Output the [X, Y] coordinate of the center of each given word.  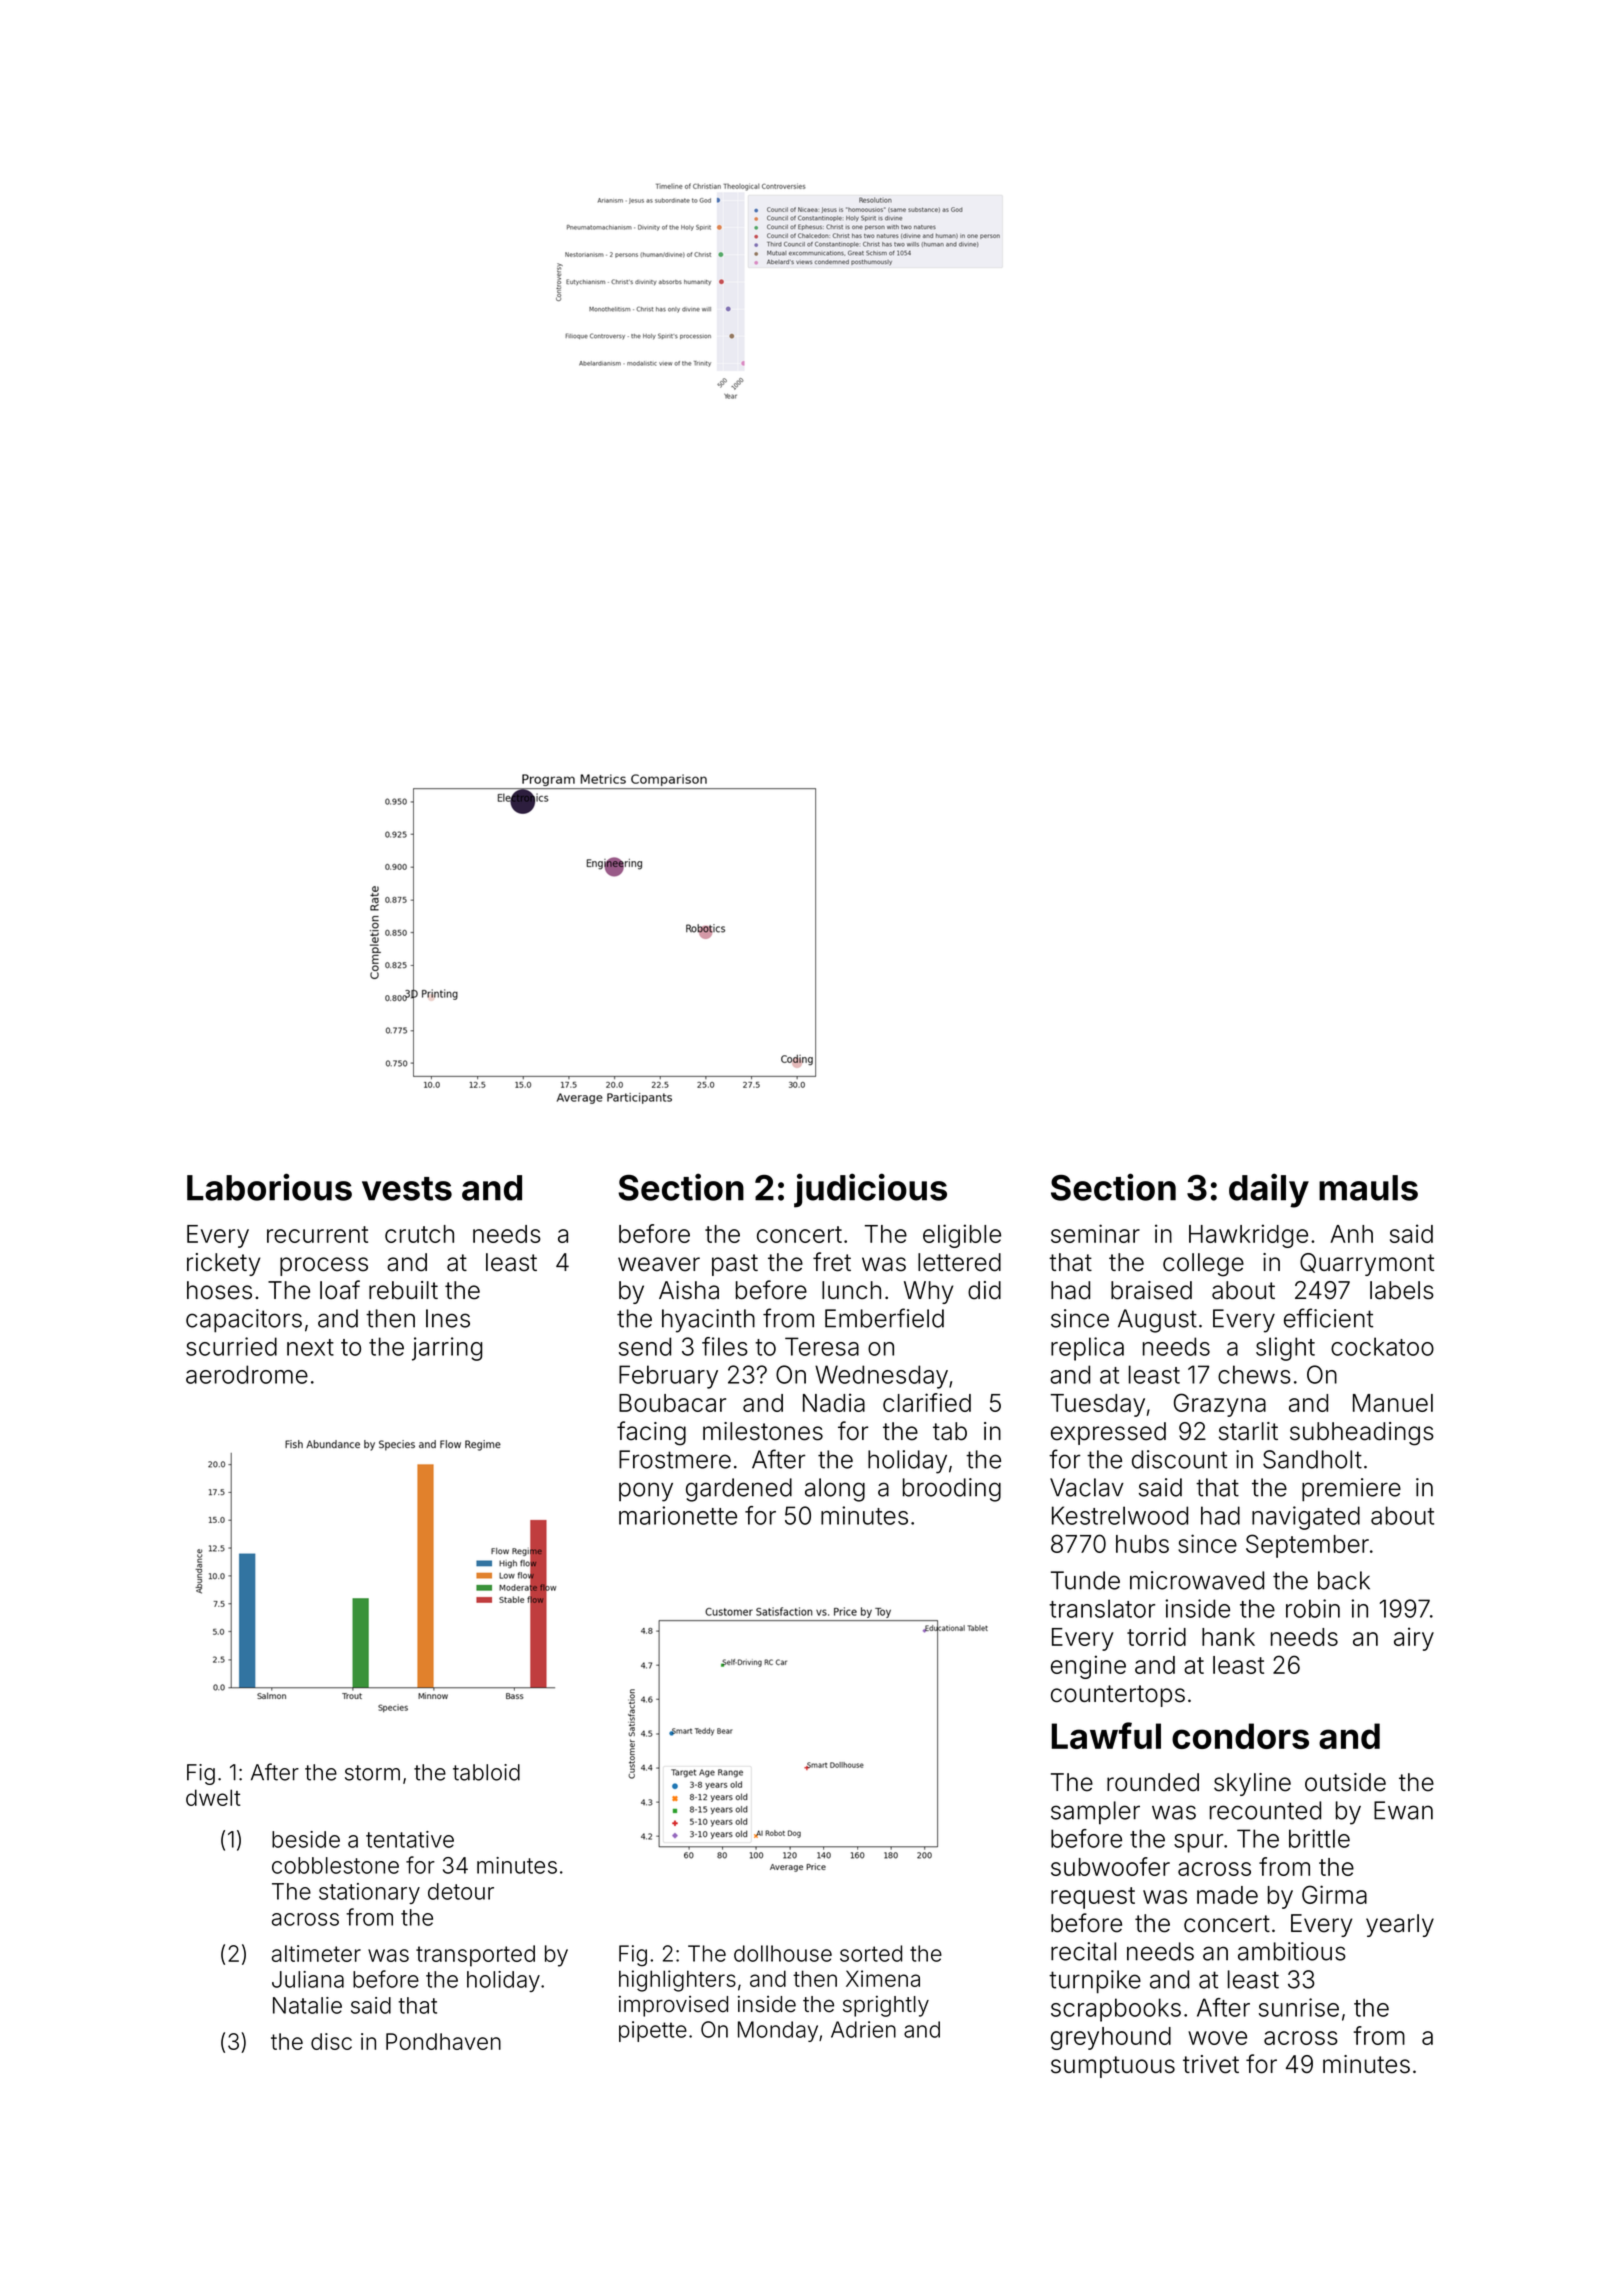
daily [1269, 1190]
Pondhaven [443, 2041]
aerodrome [247, 1374]
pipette [653, 2031]
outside [1345, 1782]
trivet [1211, 2064]
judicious [870, 1190]
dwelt [213, 1797]
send [645, 1346]
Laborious [269, 1187]
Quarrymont [1367, 1264]
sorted [871, 1953]
